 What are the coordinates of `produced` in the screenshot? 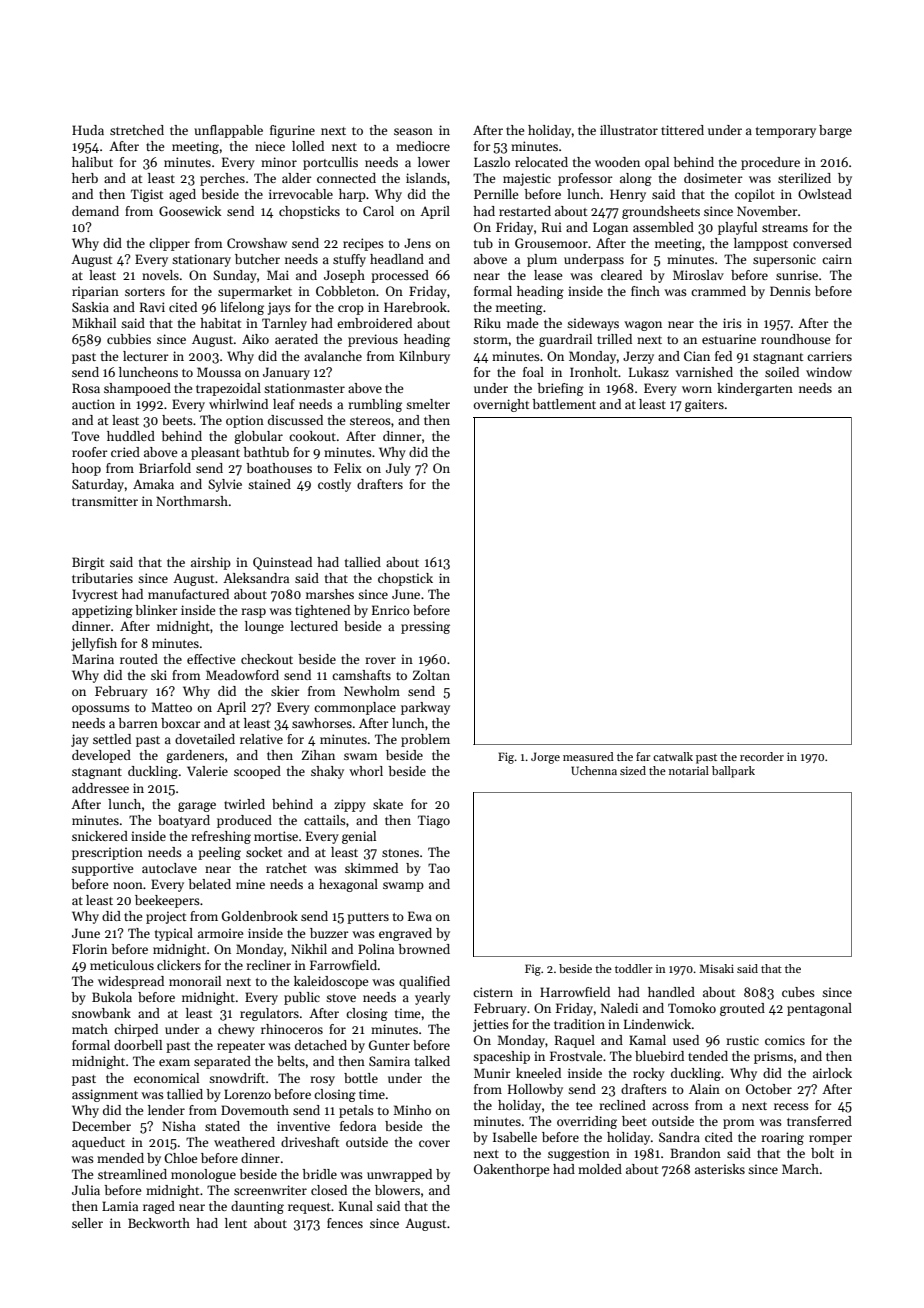 It's located at (244, 821).
